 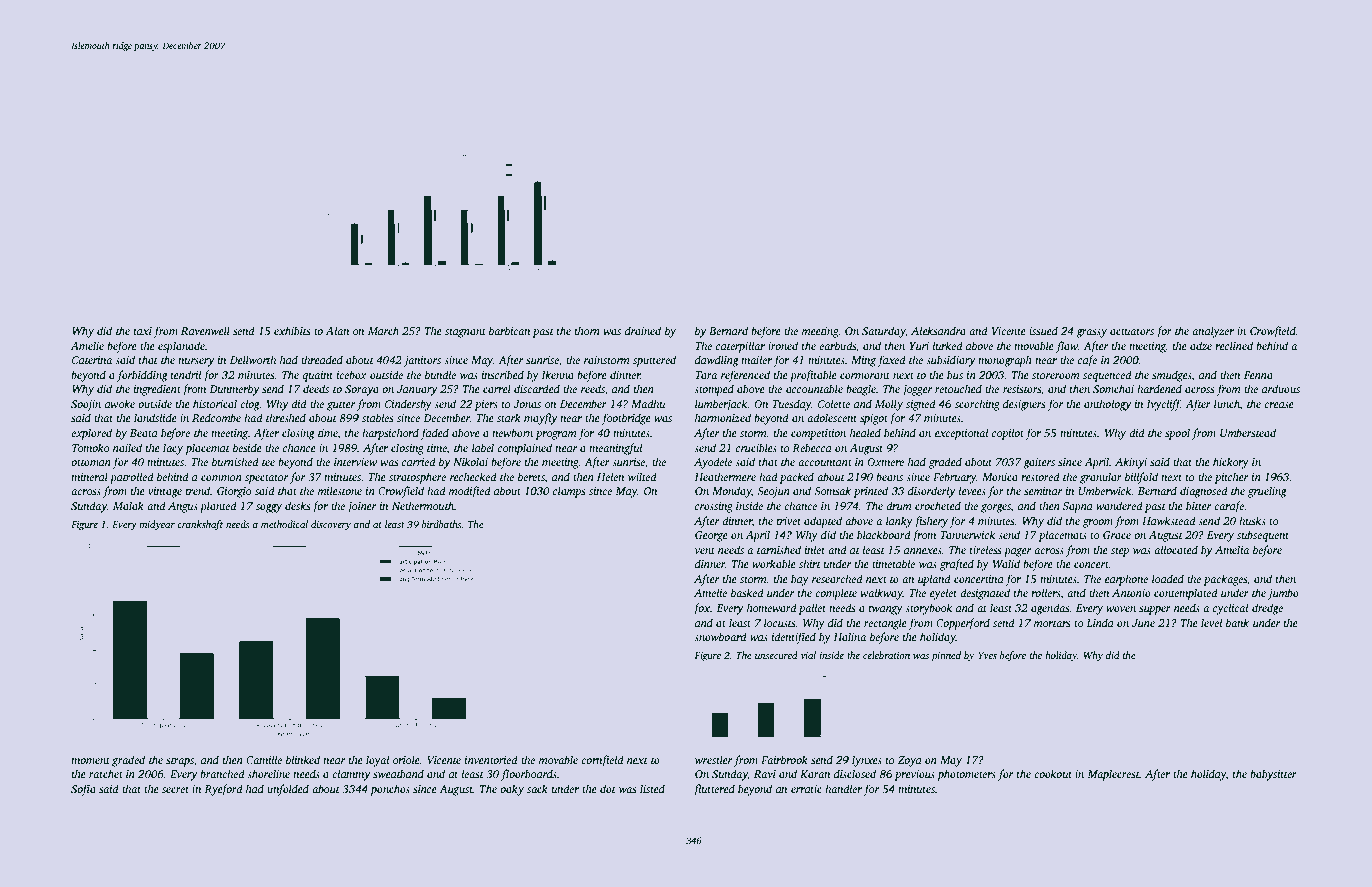 I want to click on Akinyi, so click(x=1131, y=463).
